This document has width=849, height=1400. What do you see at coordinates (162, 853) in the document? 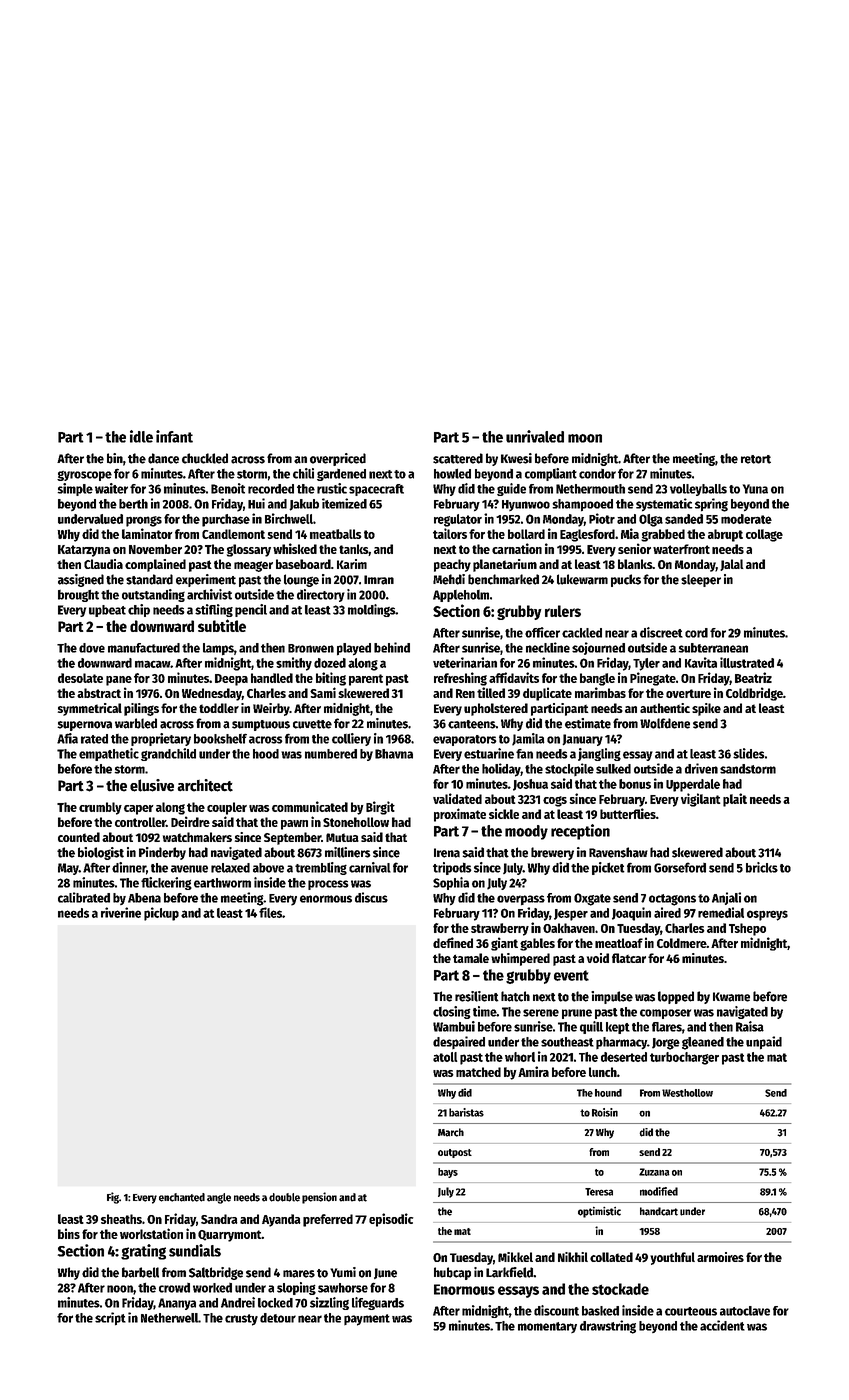
I see `Pinderby` at bounding box center [162, 853].
